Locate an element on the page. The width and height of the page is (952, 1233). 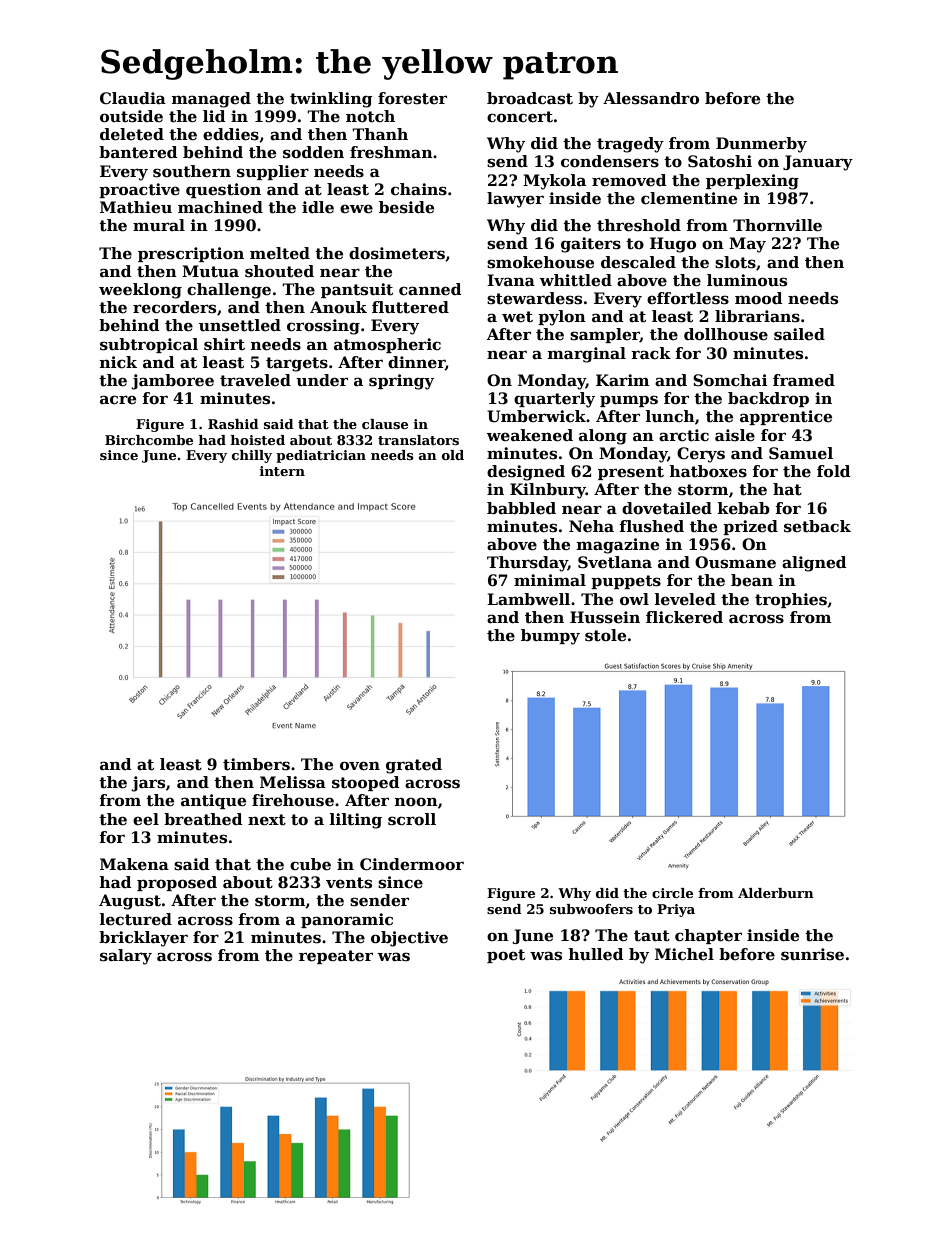
eddies is located at coordinates (231, 134).
